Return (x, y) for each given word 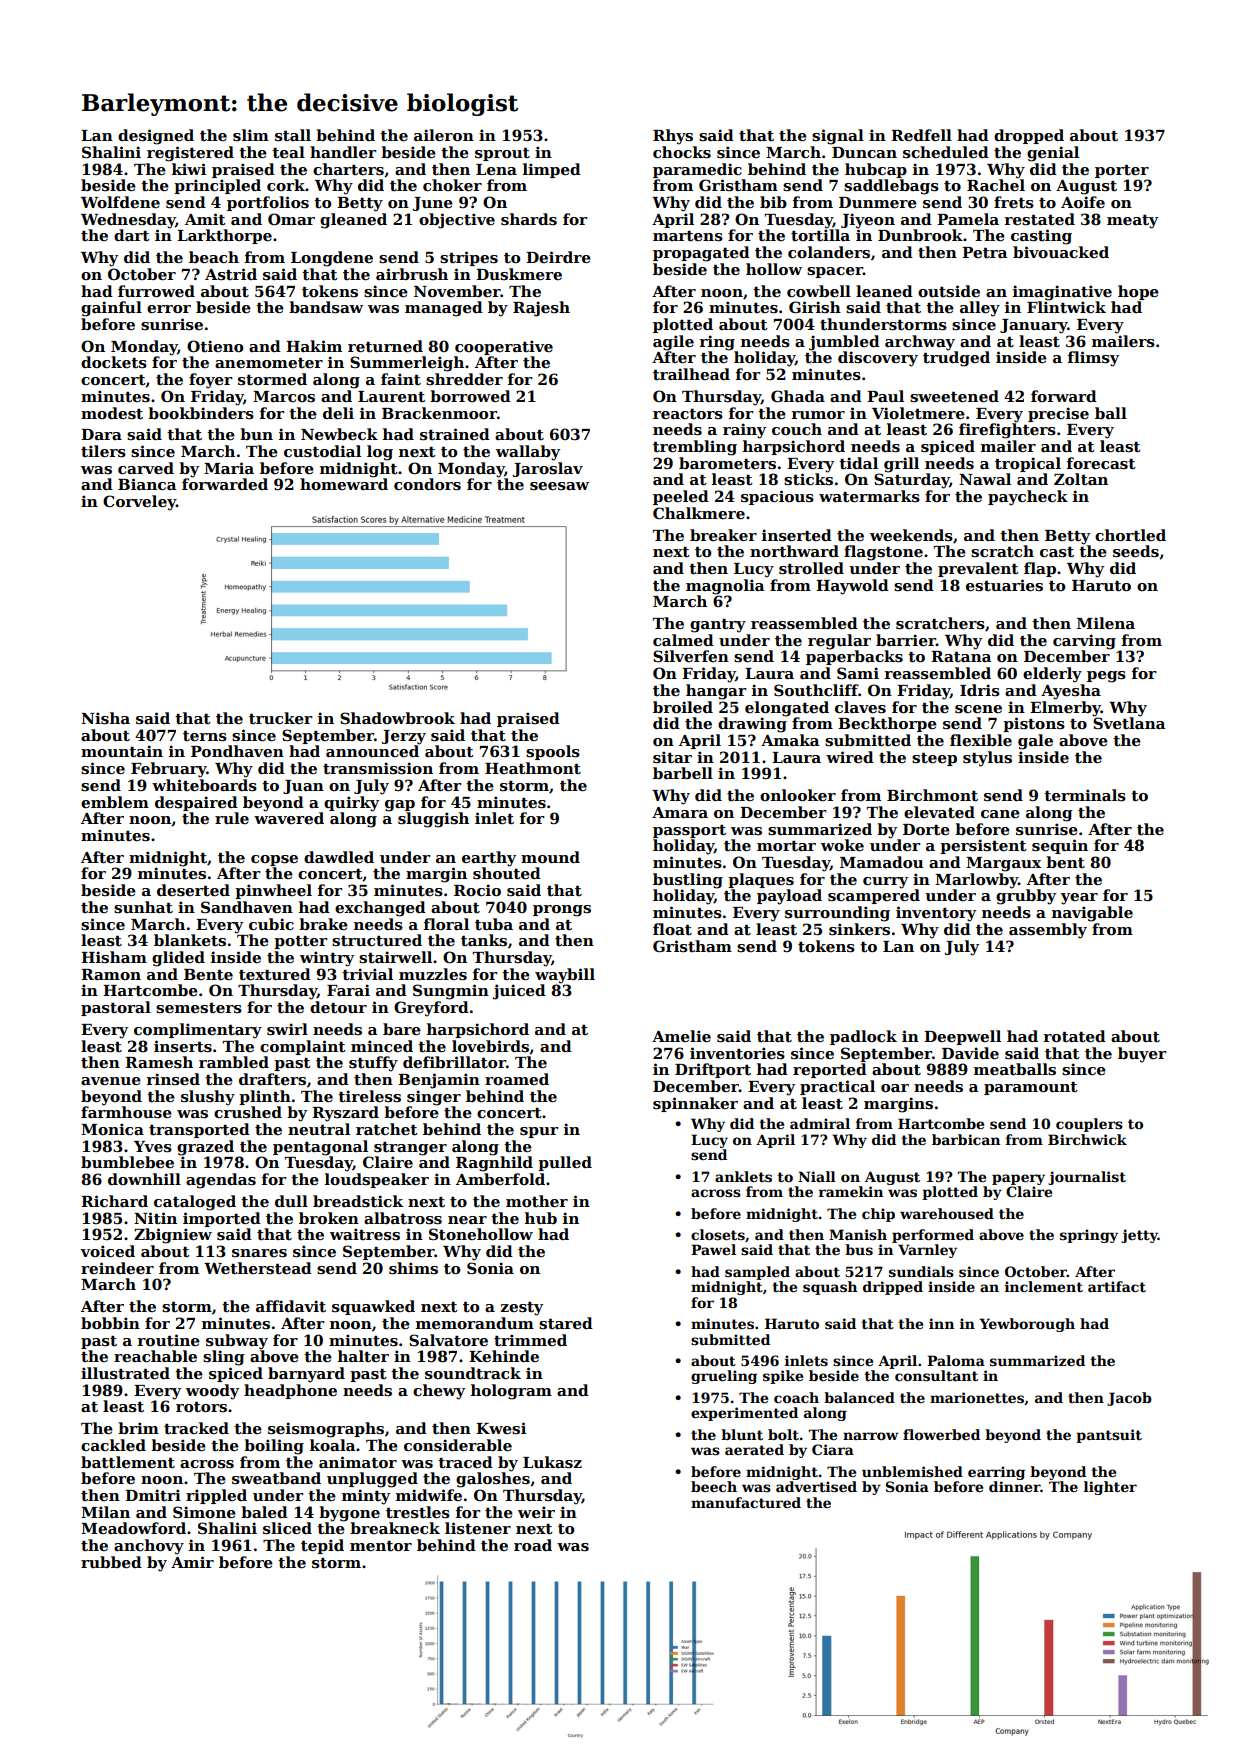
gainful (111, 309)
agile (673, 343)
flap (1040, 569)
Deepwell (962, 1037)
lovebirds (490, 1046)
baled (264, 1512)
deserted (193, 890)
